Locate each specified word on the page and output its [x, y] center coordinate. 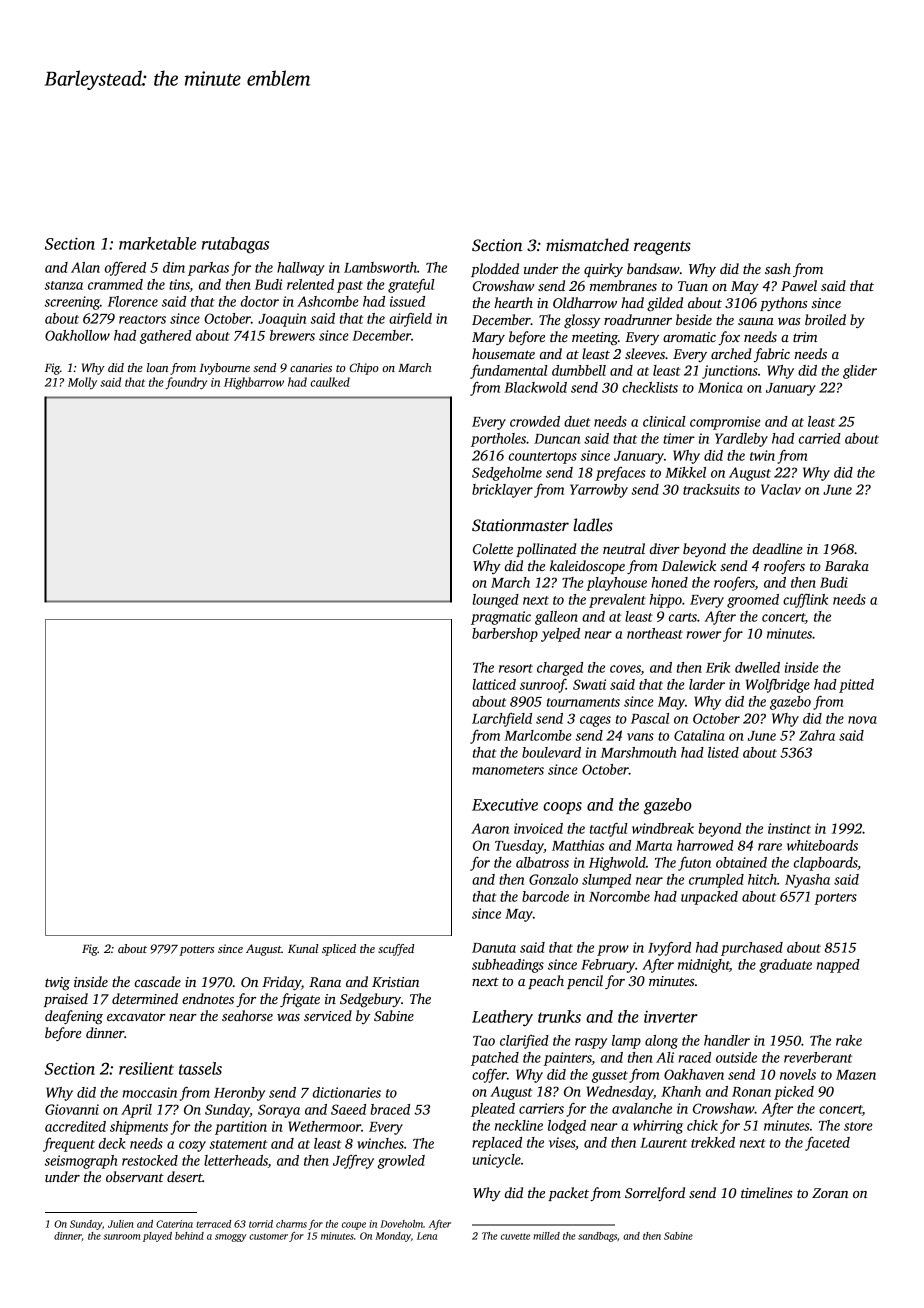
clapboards [826, 864]
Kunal [303, 948]
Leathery [502, 1018]
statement [238, 1144]
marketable [157, 243]
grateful [411, 285]
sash [778, 268]
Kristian [395, 982]
